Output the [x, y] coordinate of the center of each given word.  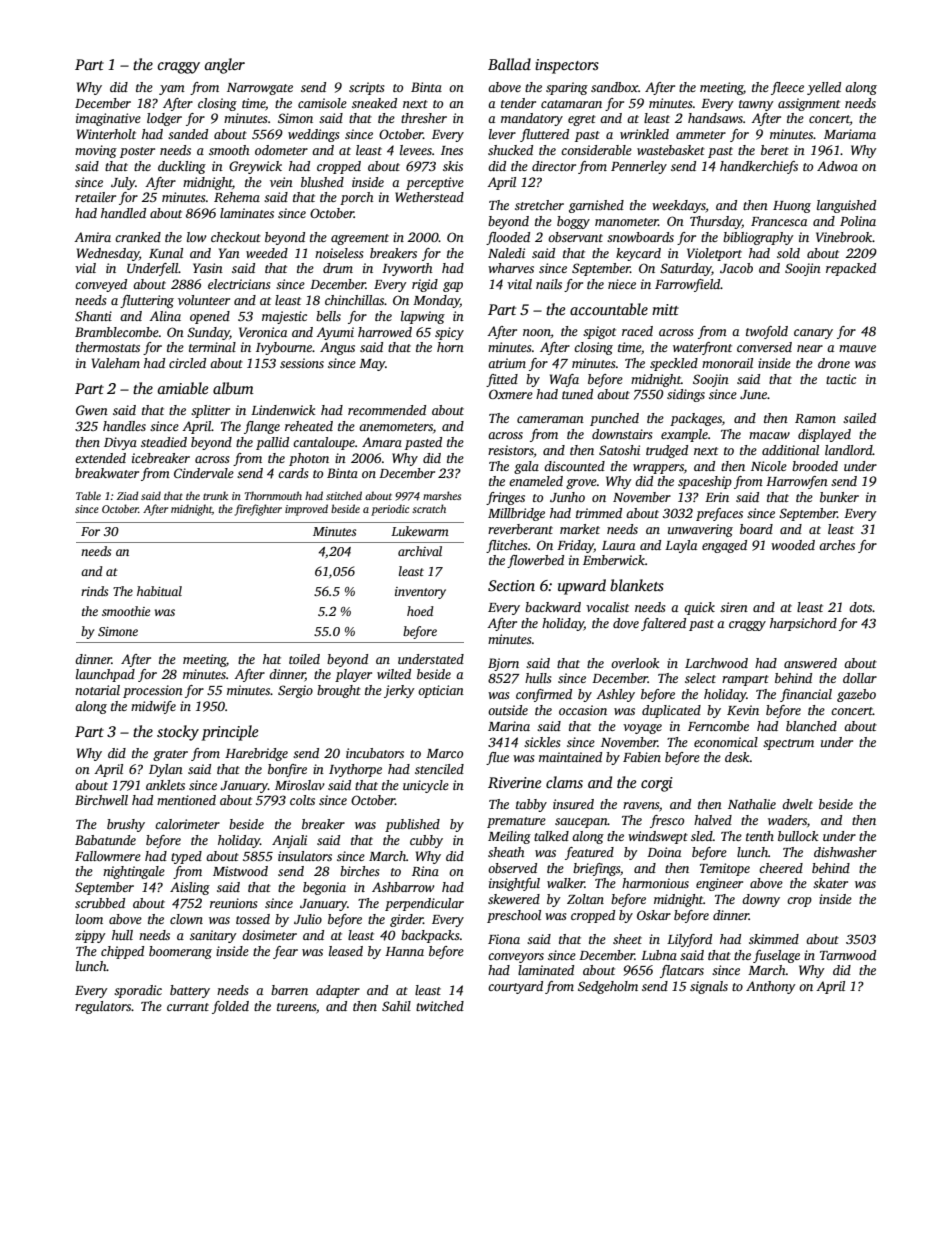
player [353, 675]
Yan [229, 253]
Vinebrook [844, 237]
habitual [159, 591]
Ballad [509, 64]
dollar [860, 678]
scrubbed [100, 903]
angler [225, 66]
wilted [394, 674]
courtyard [515, 987]
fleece [787, 88]
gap [453, 287]
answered [810, 663]
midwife [153, 707]
